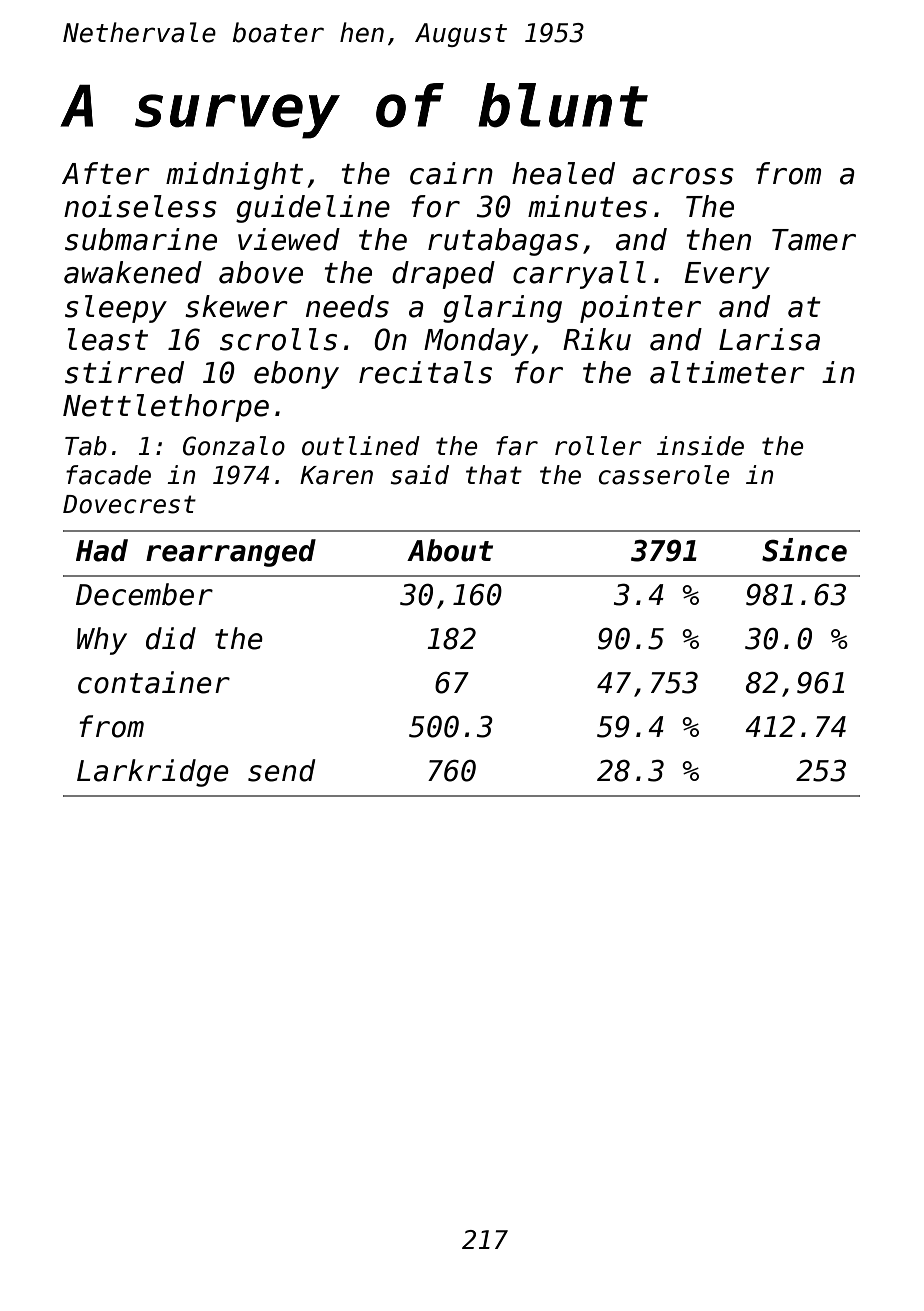 The width and height of the screenshot is (924, 1311). I want to click on About, so click(450, 550).
